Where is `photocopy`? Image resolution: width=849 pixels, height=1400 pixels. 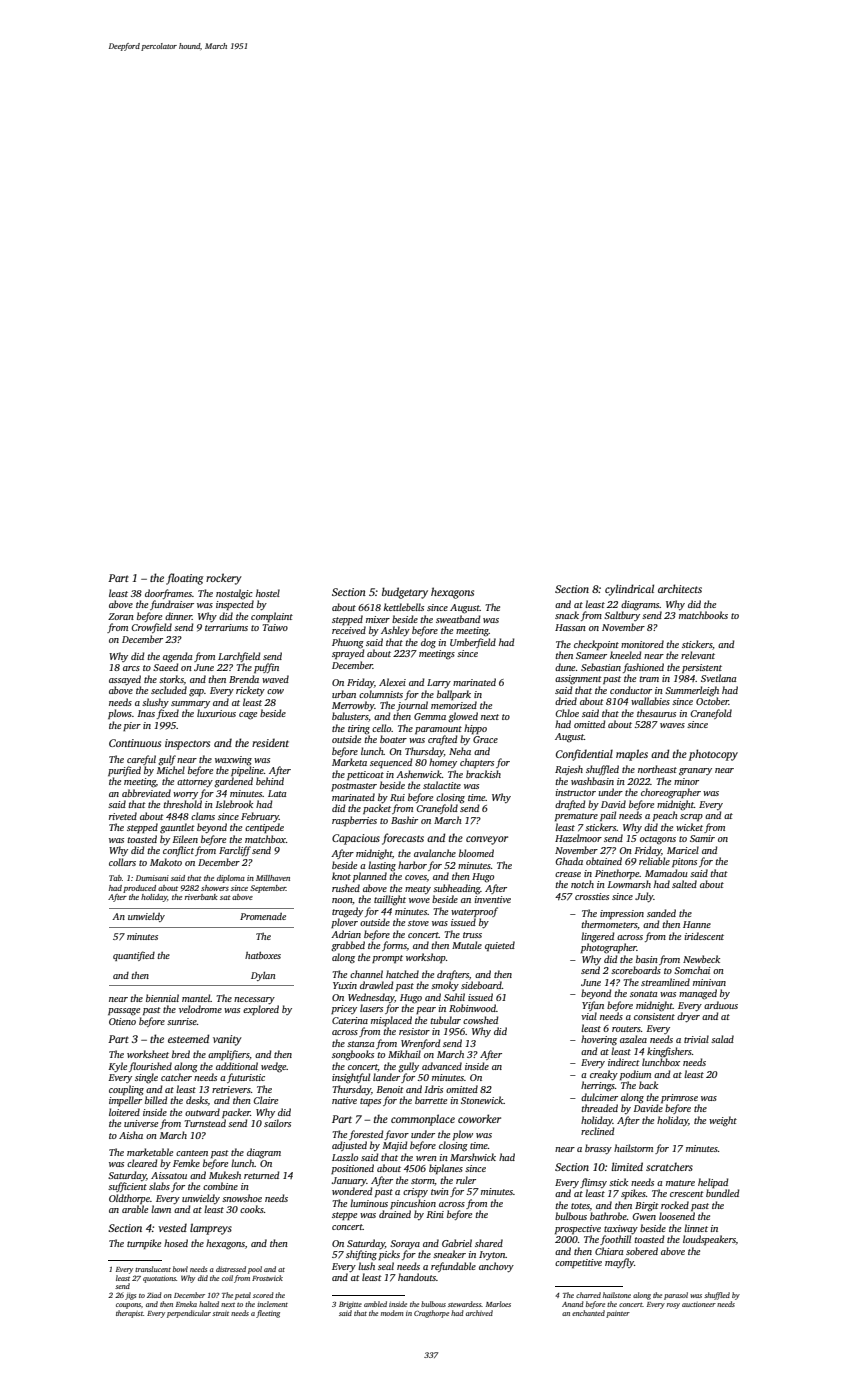 photocopy is located at coordinates (713, 755).
